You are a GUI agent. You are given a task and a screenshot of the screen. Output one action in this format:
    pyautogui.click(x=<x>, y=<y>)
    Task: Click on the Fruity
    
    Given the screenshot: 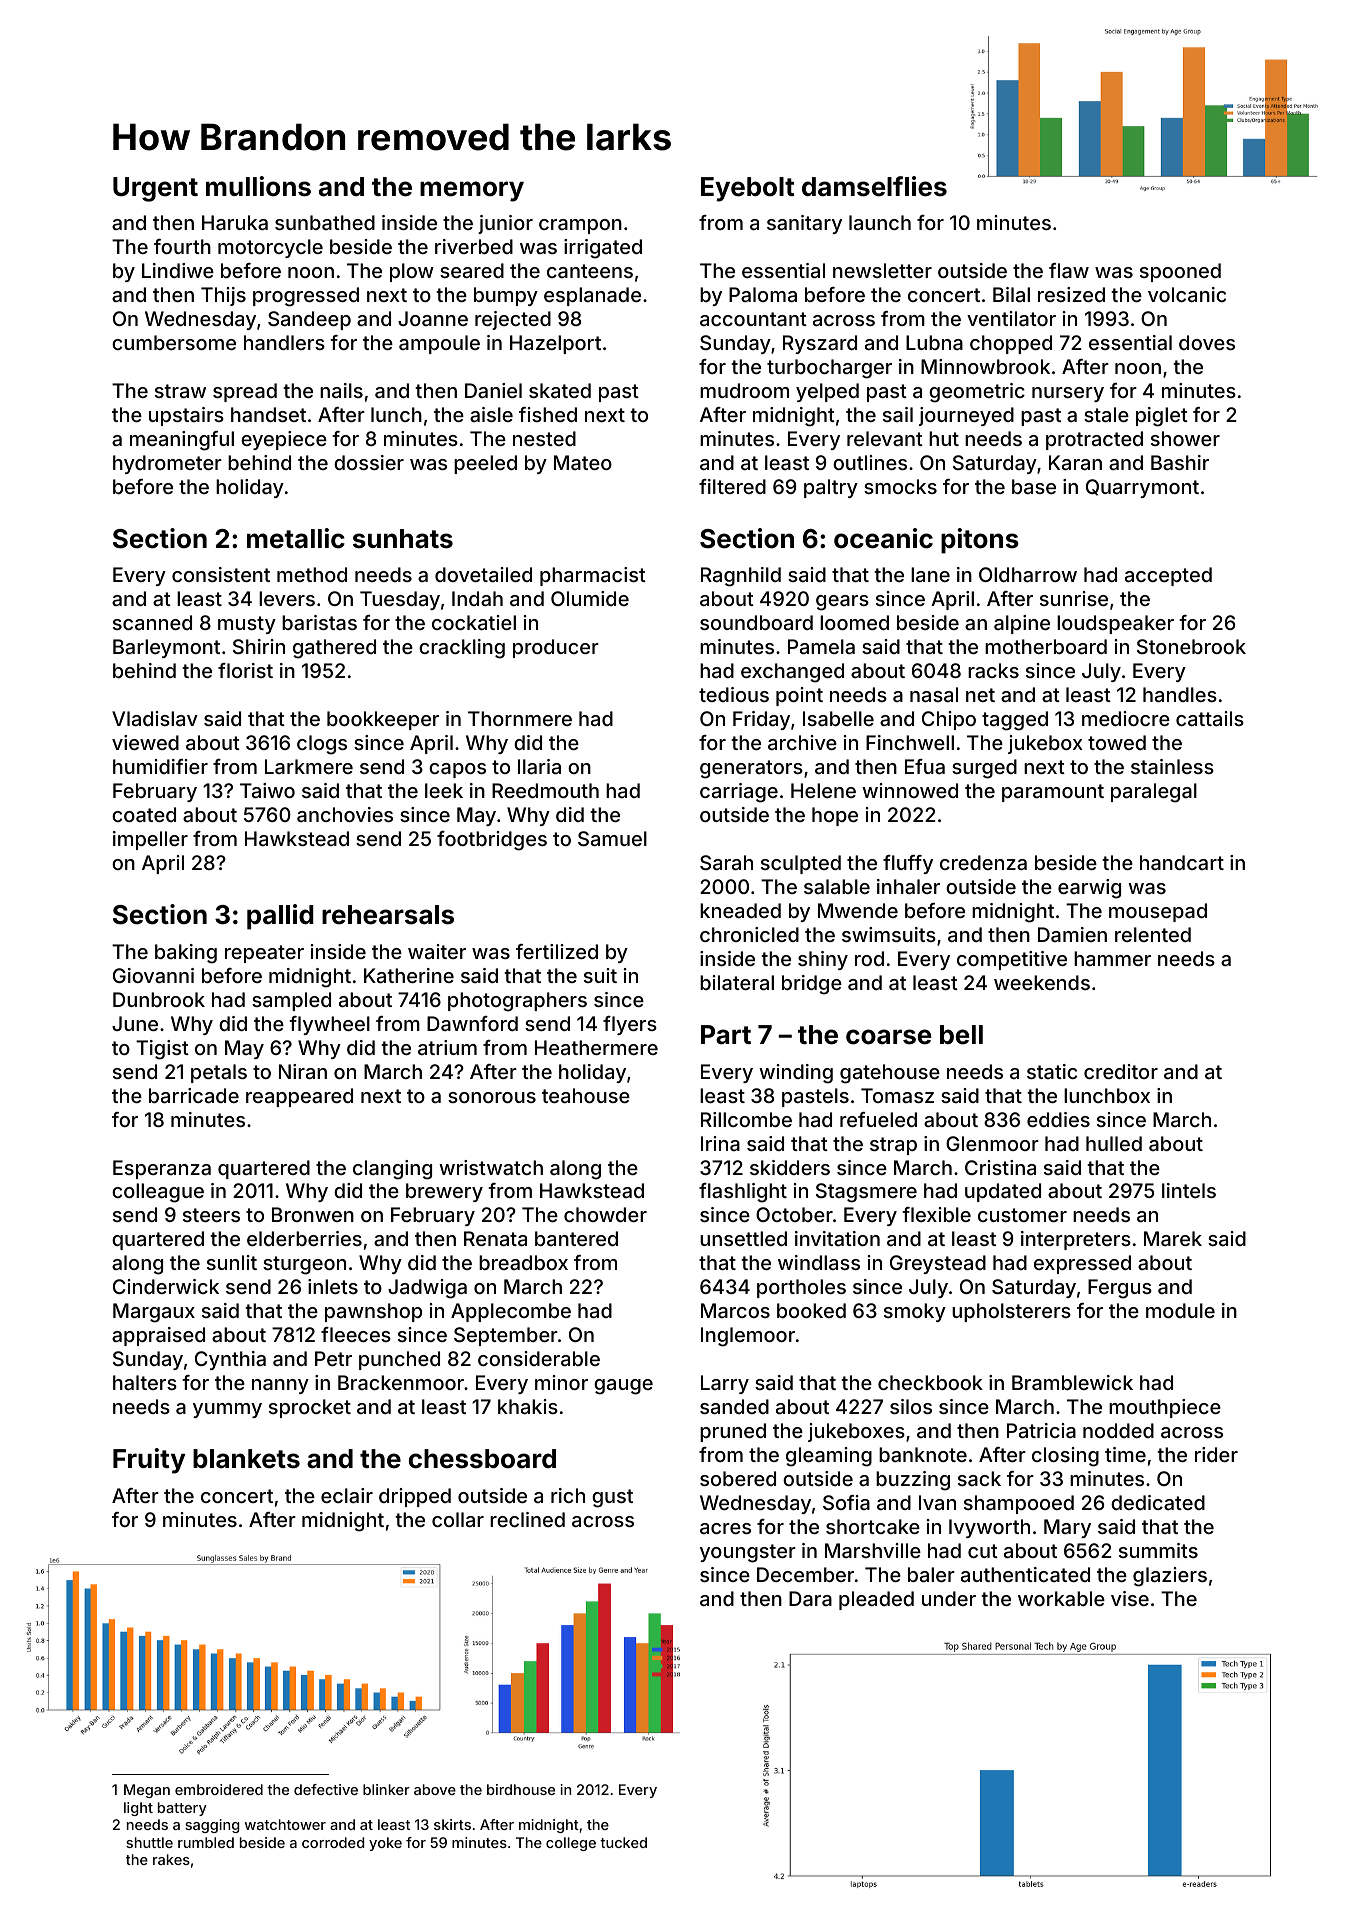 What is the action you would take?
    pyautogui.click(x=149, y=1461)
